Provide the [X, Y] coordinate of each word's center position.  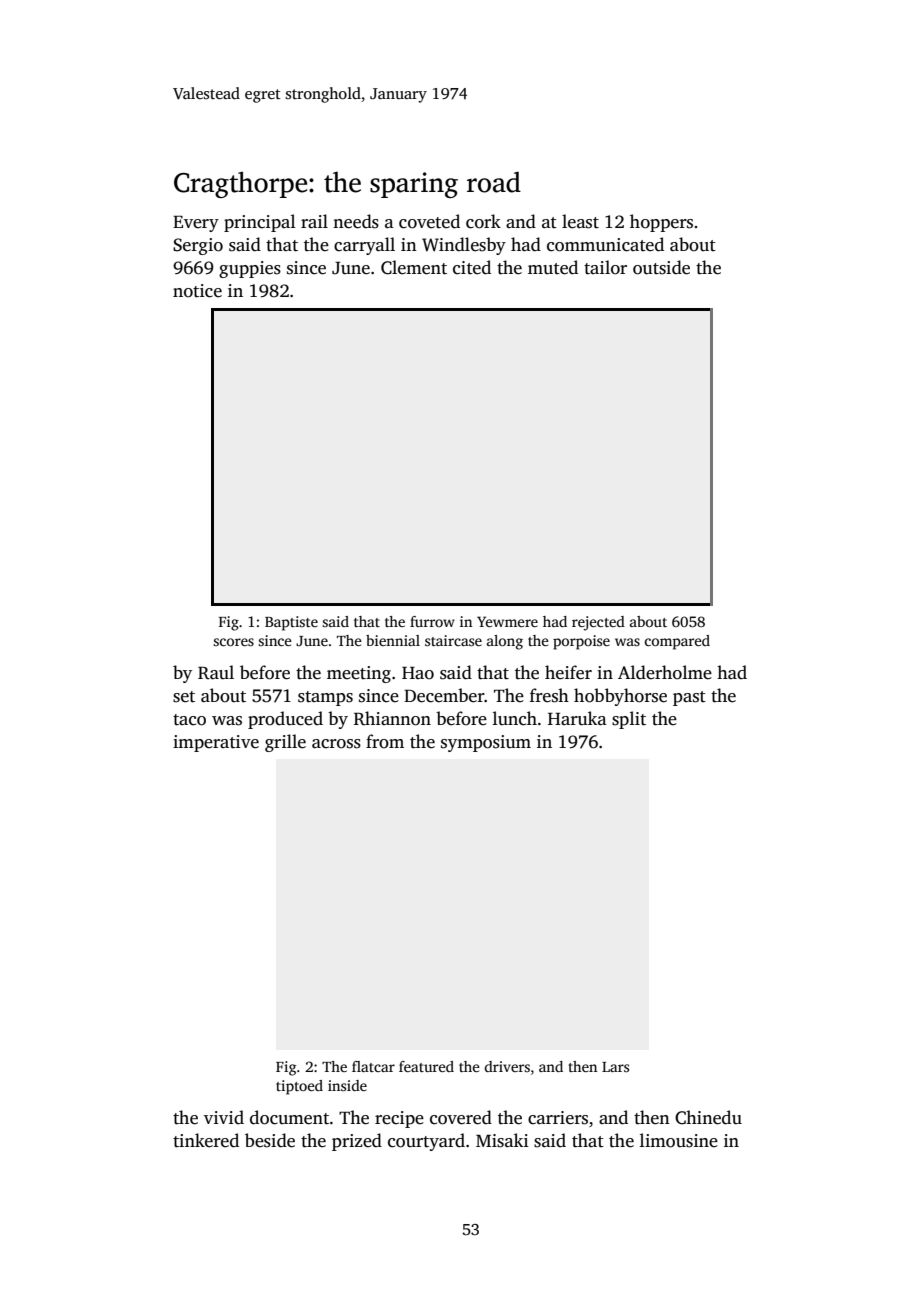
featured [426, 1066]
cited [472, 267]
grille [285, 743]
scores [233, 642]
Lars [615, 1067]
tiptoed [299, 1087]
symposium [486, 743]
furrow [432, 621]
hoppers [661, 223]
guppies [250, 269]
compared [677, 642]
